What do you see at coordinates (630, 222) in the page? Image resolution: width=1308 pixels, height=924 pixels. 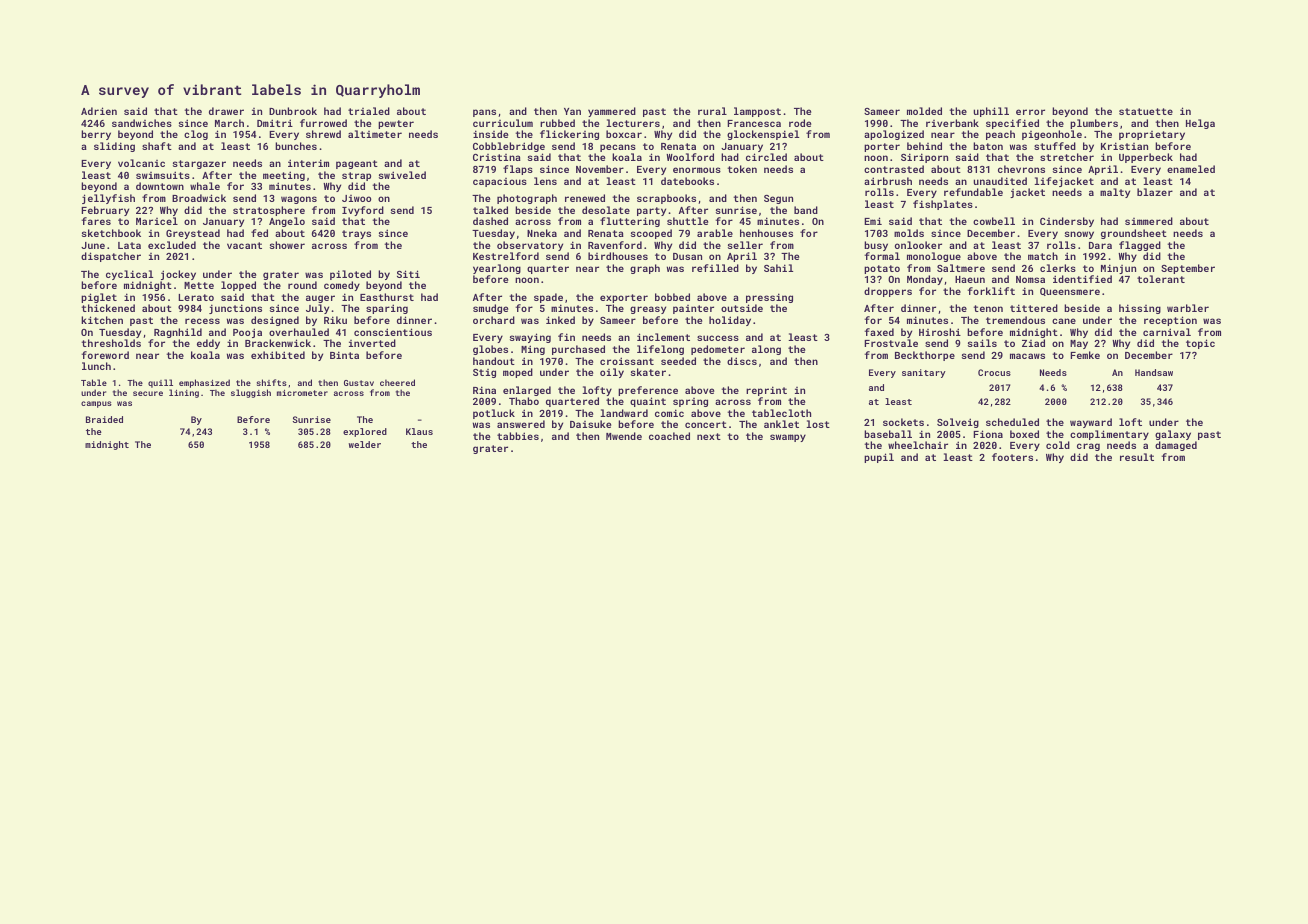 I see `fluttering` at bounding box center [630, 222].
